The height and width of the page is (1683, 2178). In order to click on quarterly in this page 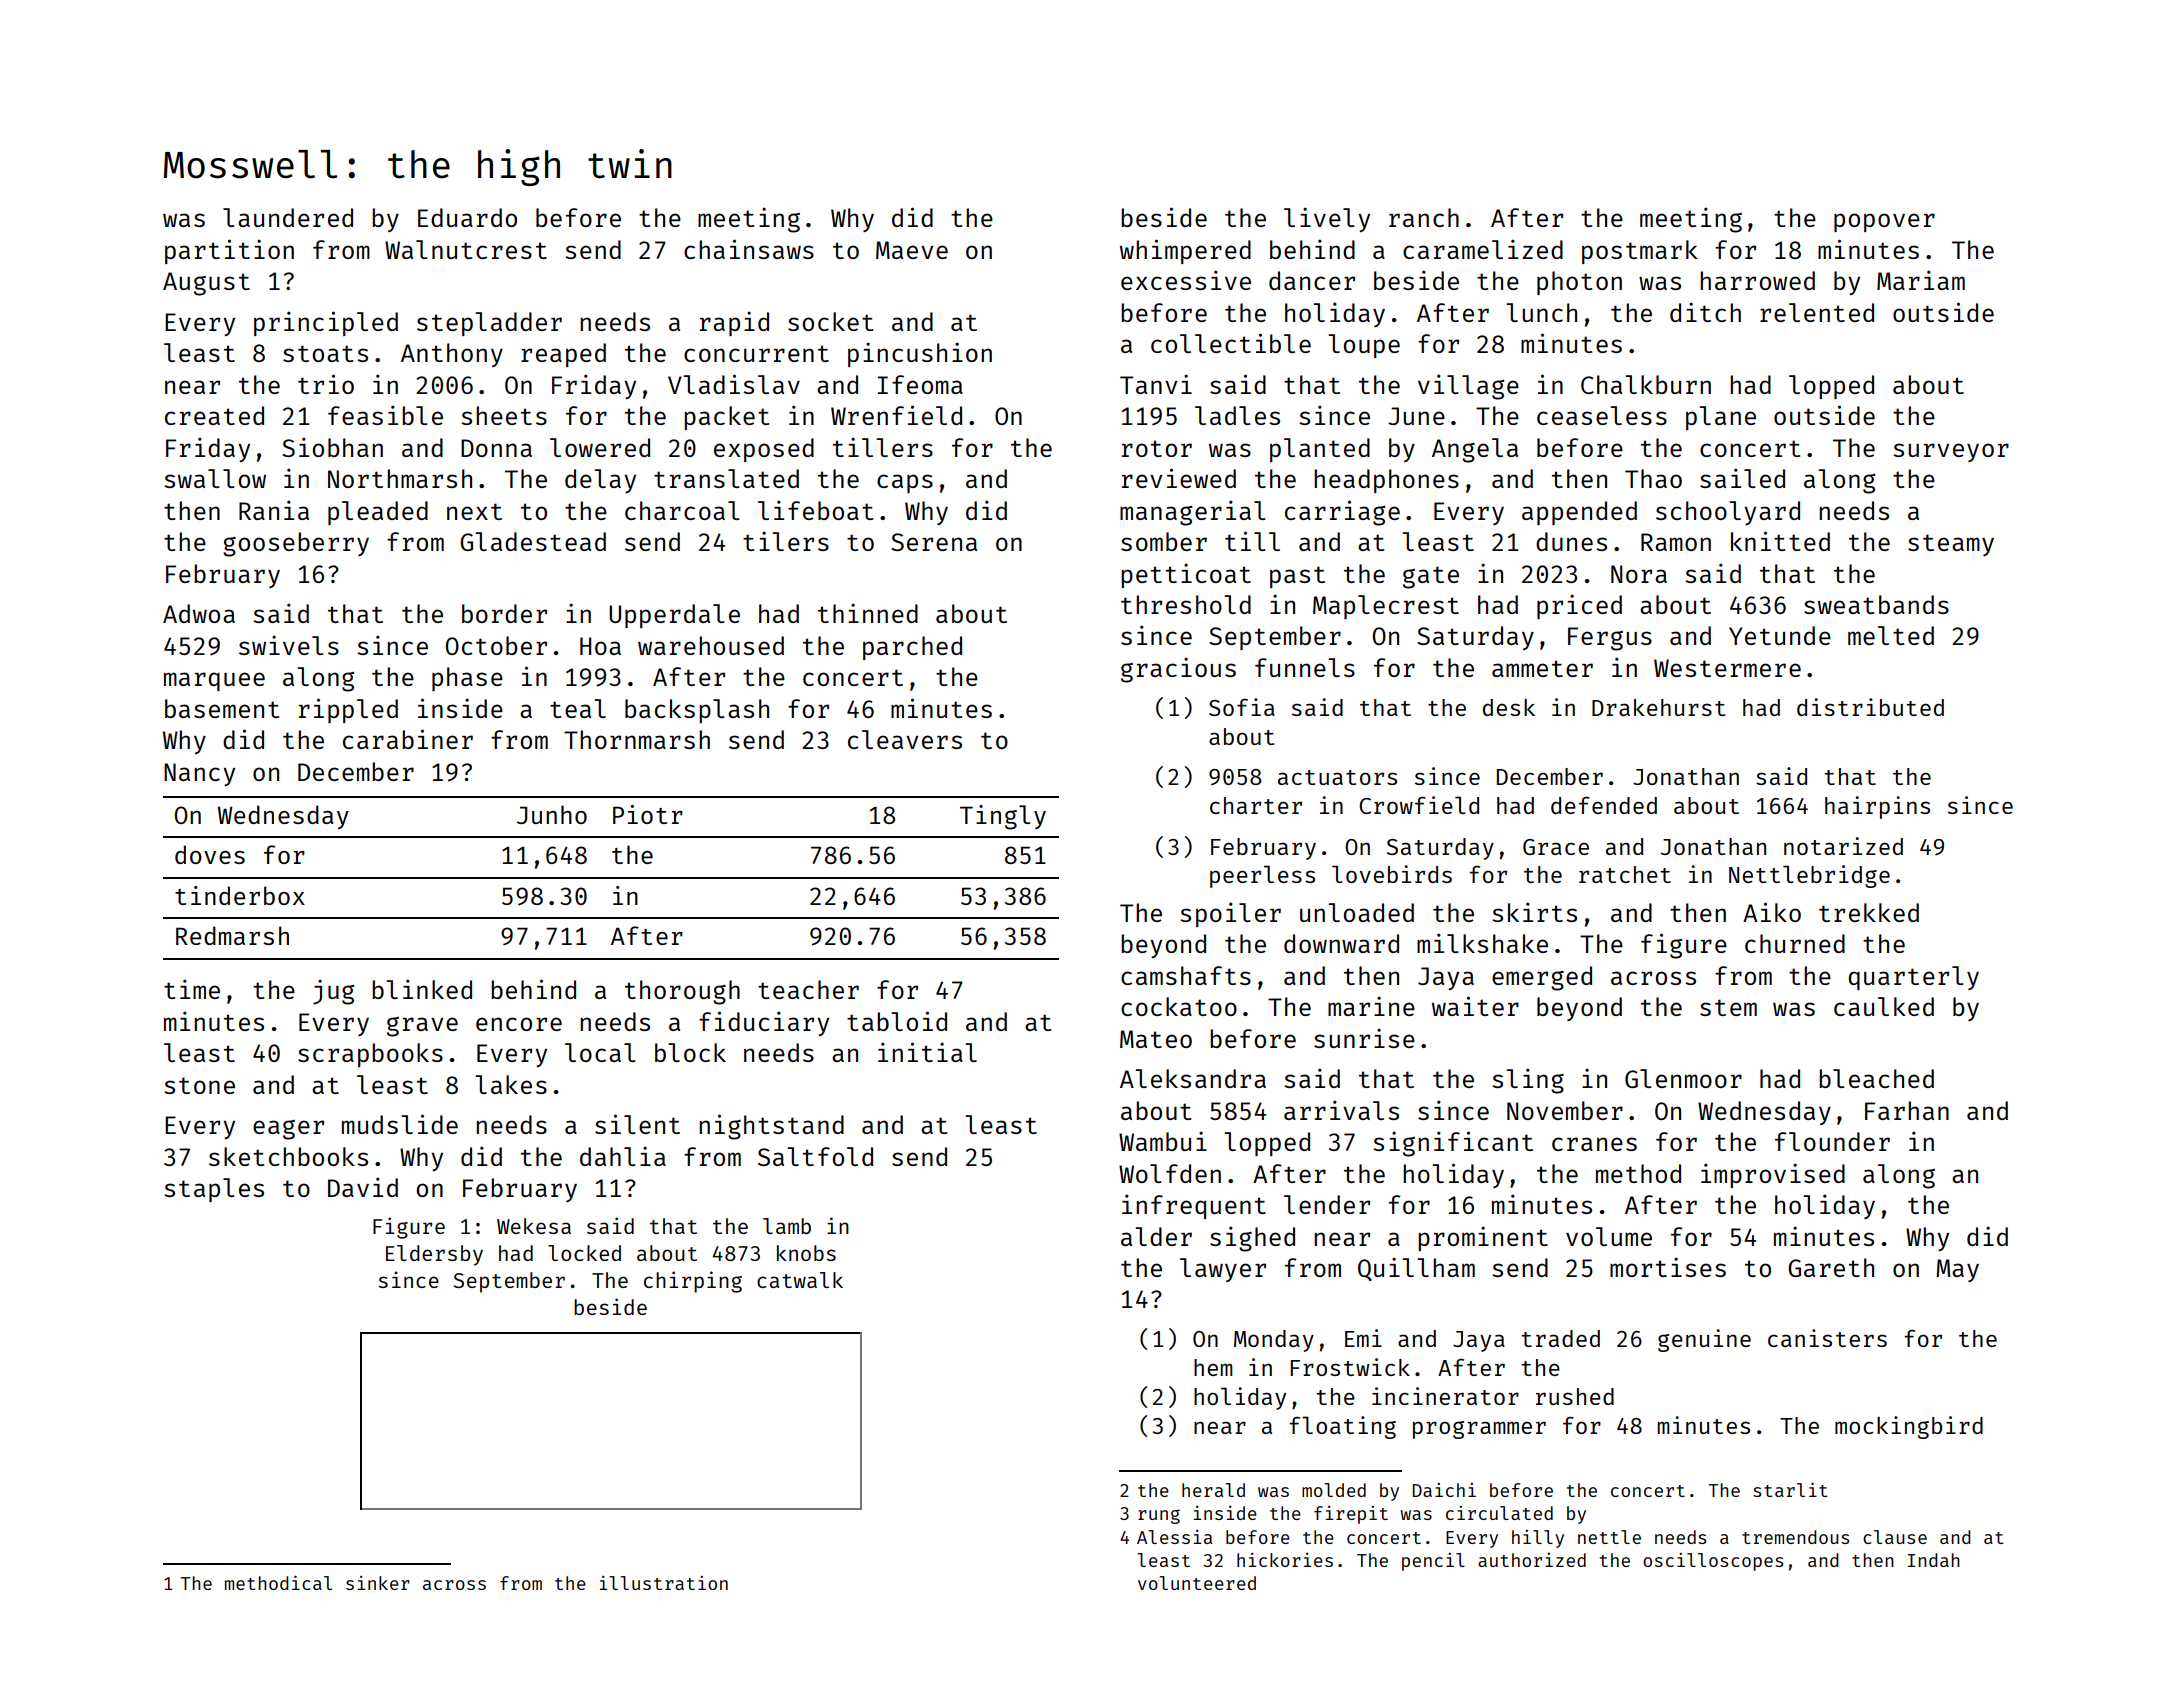, I will do `click(1913, 978)`.
